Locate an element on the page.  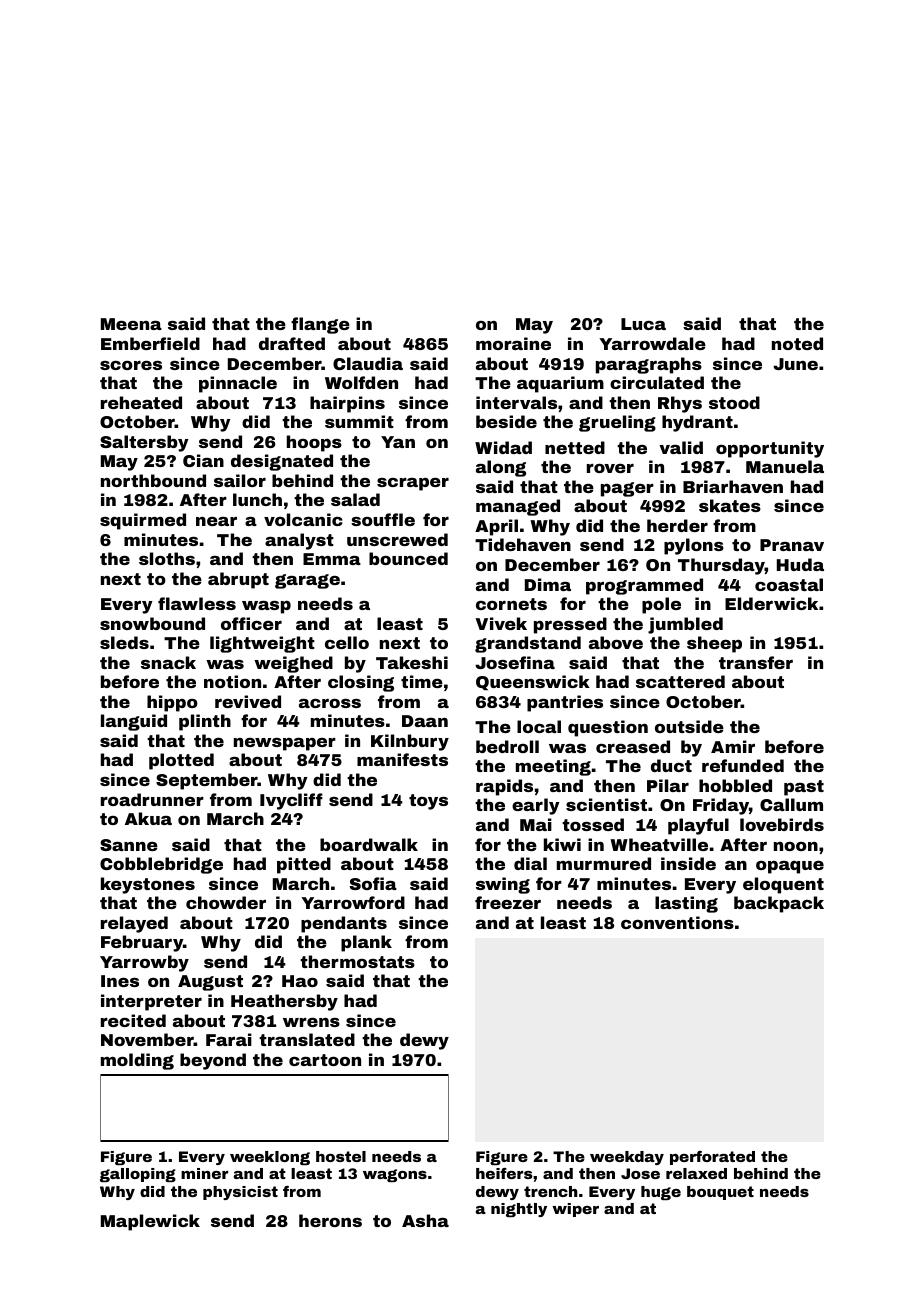
molding is located at coordinates (137, 1061).
